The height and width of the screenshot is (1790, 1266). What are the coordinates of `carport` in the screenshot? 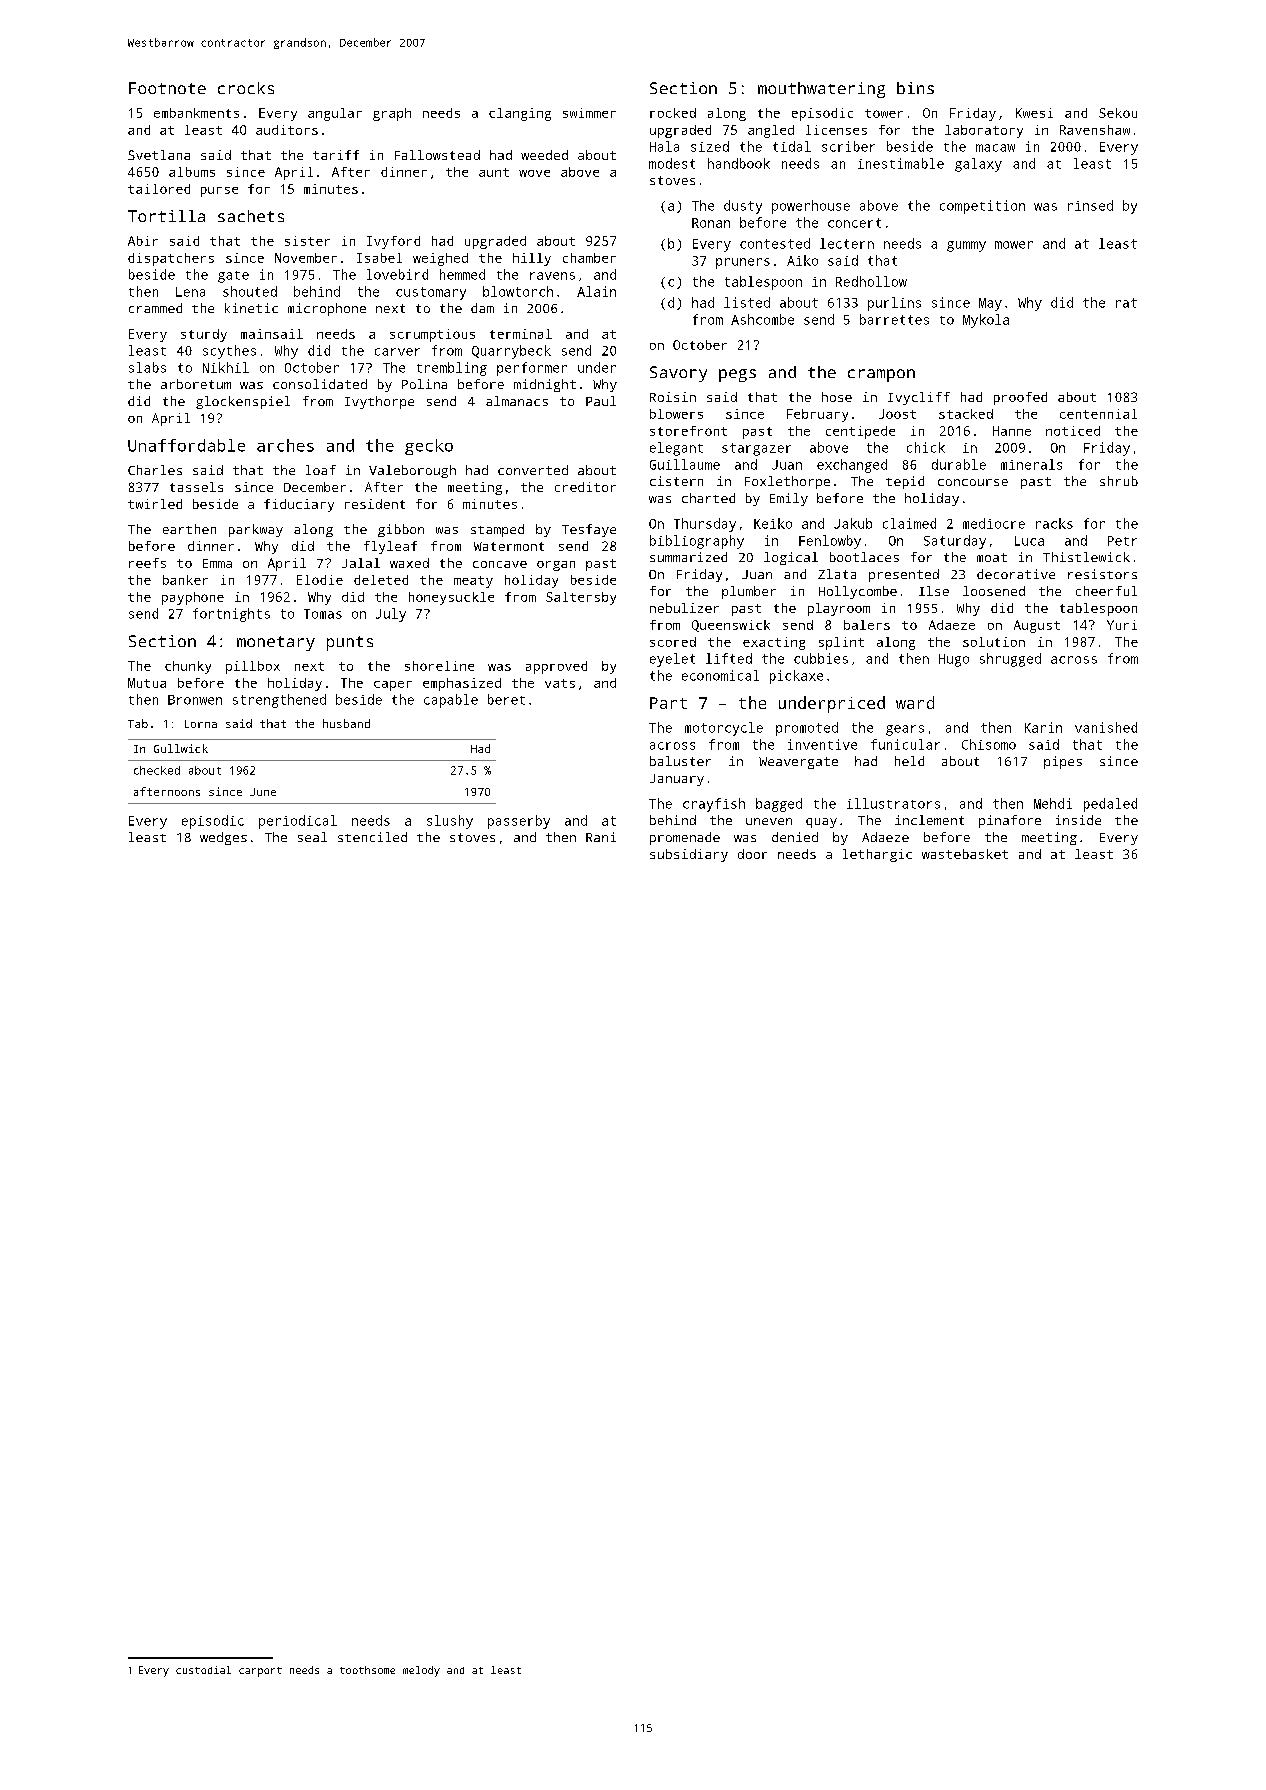 It's located at (260, 1672).
